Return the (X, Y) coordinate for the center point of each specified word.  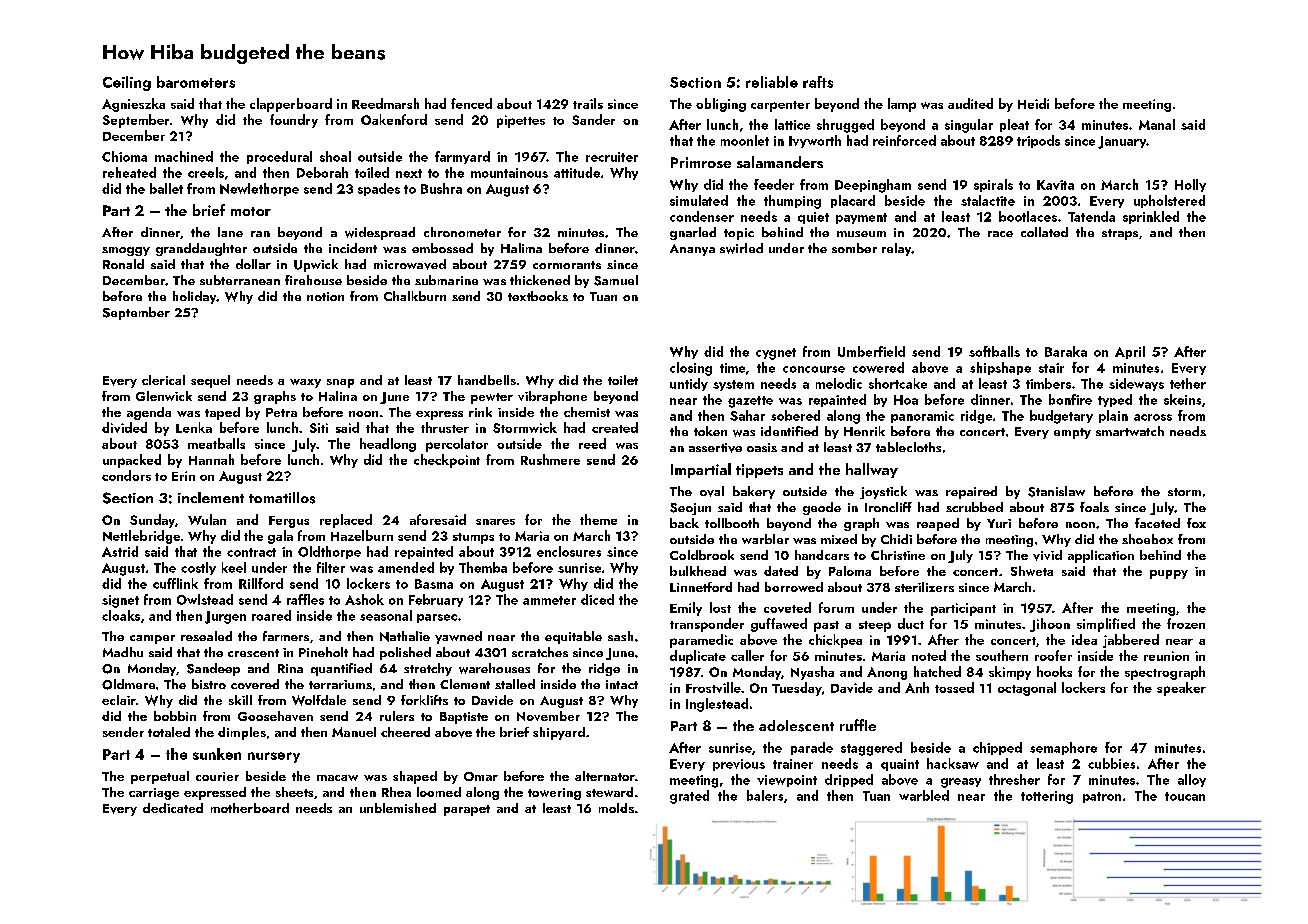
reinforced (904, 140)
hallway (872, 470)
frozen (1186, 623)
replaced (346, 521)
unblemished (398, 808)
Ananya (692, 250)
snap (340, 383)
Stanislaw (1056, 491)
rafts (818, 82)
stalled (515, 684)
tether (1188, 383)
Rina (290, 668)
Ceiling (127, 83)
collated (1044, 232)
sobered (795, 415)
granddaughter (201, 249)
